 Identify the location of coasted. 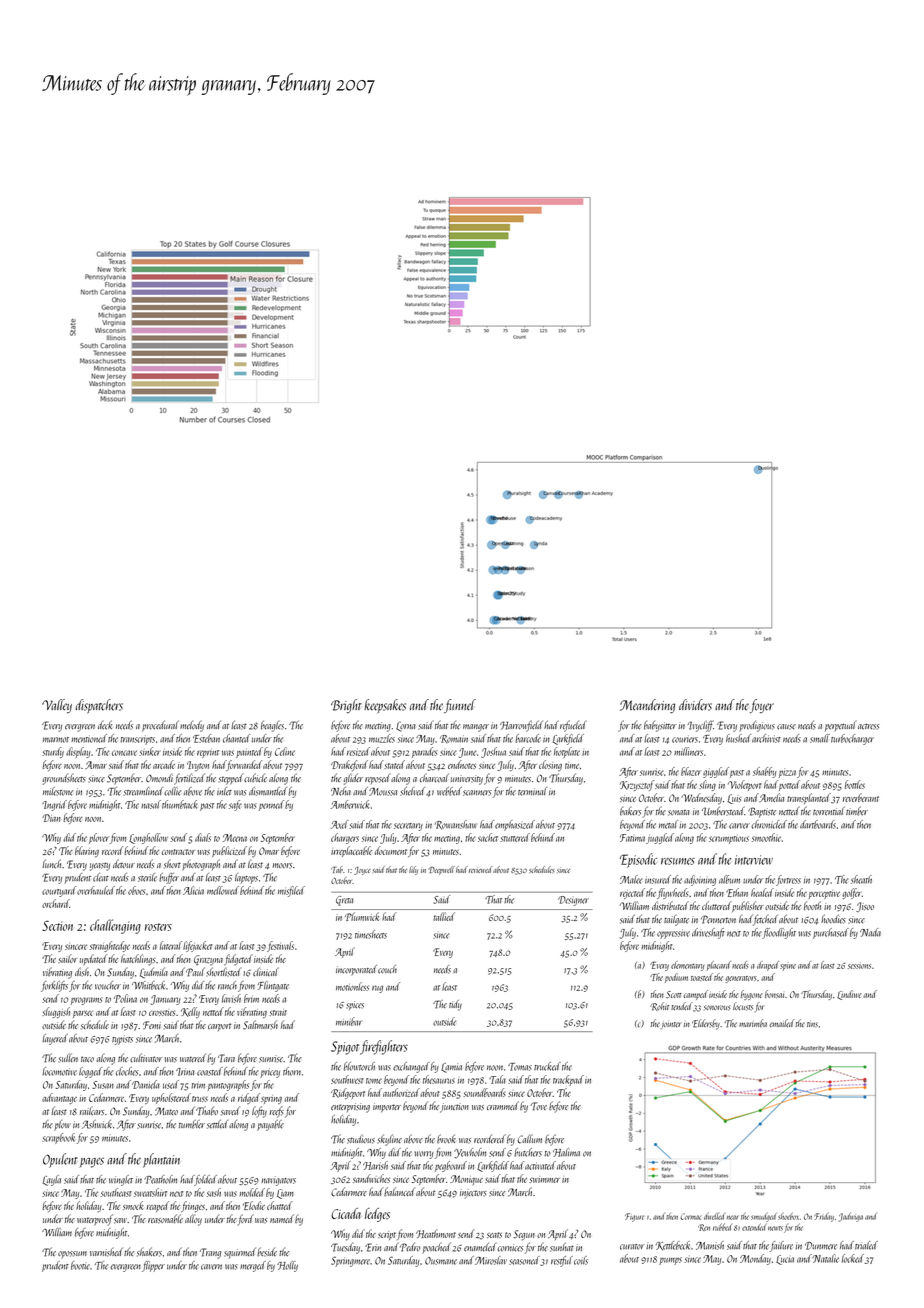
(210, 1071).
